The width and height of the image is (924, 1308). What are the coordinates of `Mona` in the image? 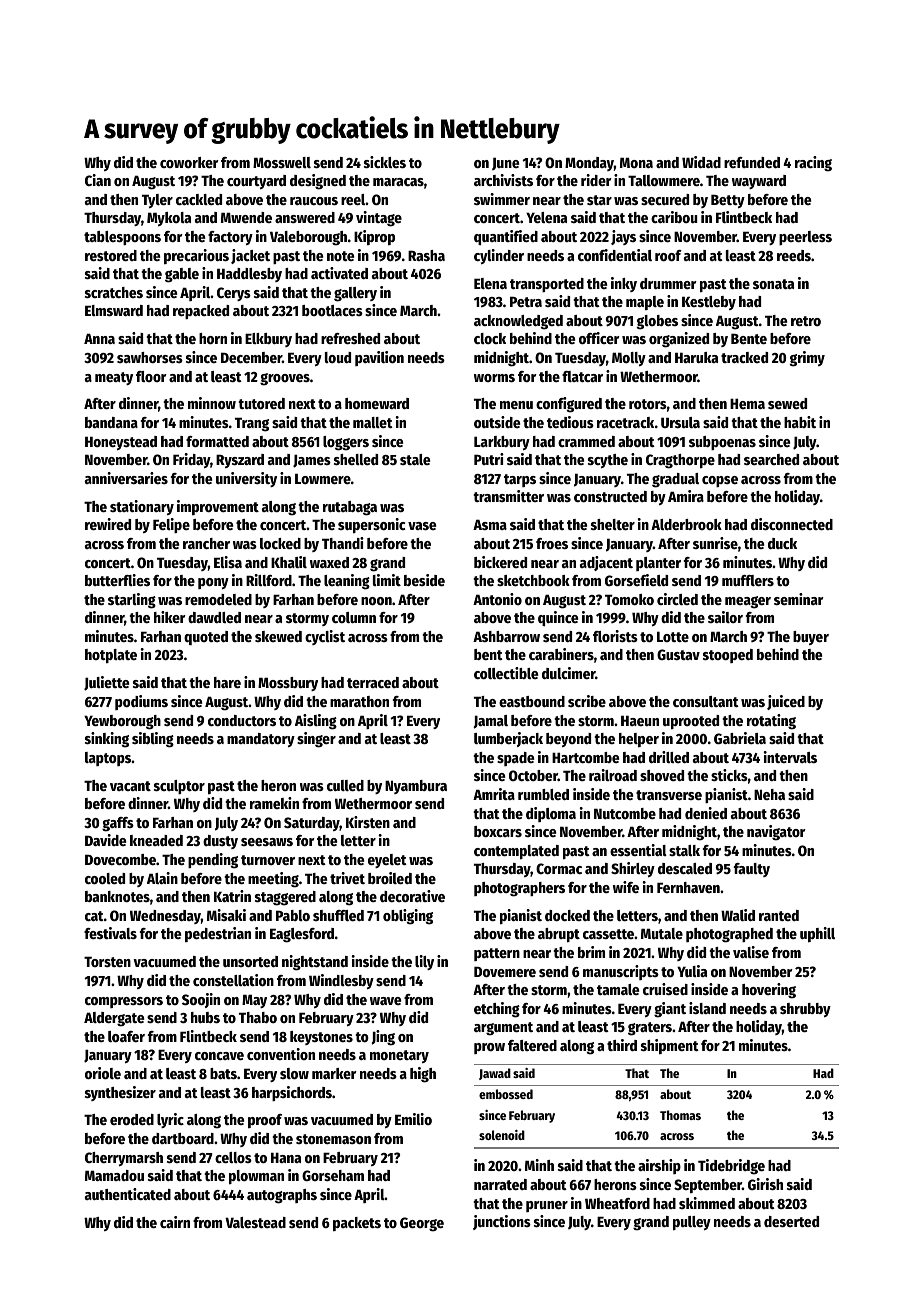 It's located at (636, 162).
